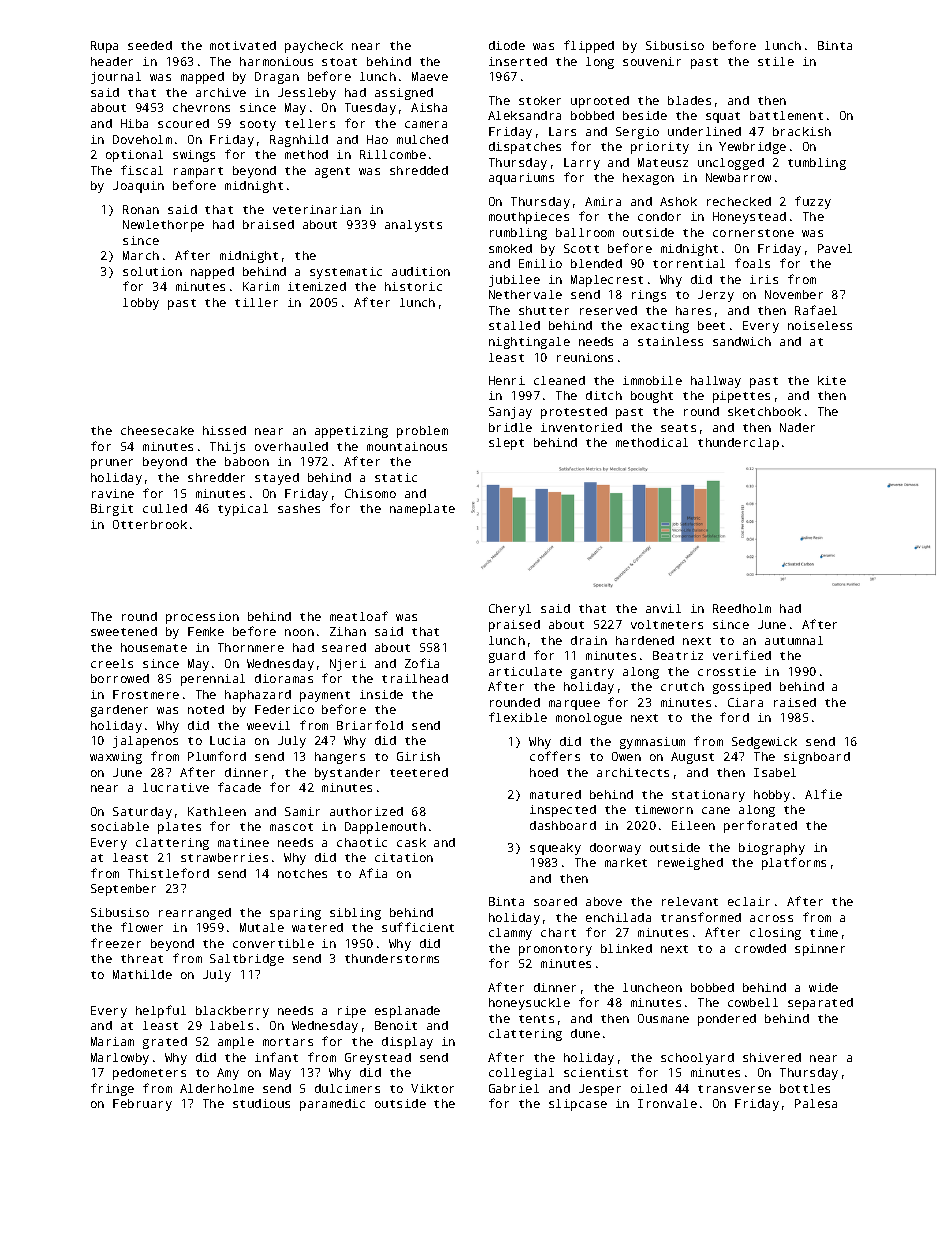 This image has width=952, height=1233. Describe the element at coordinates (120, 826) in the image. I see `sociable` at that location.
